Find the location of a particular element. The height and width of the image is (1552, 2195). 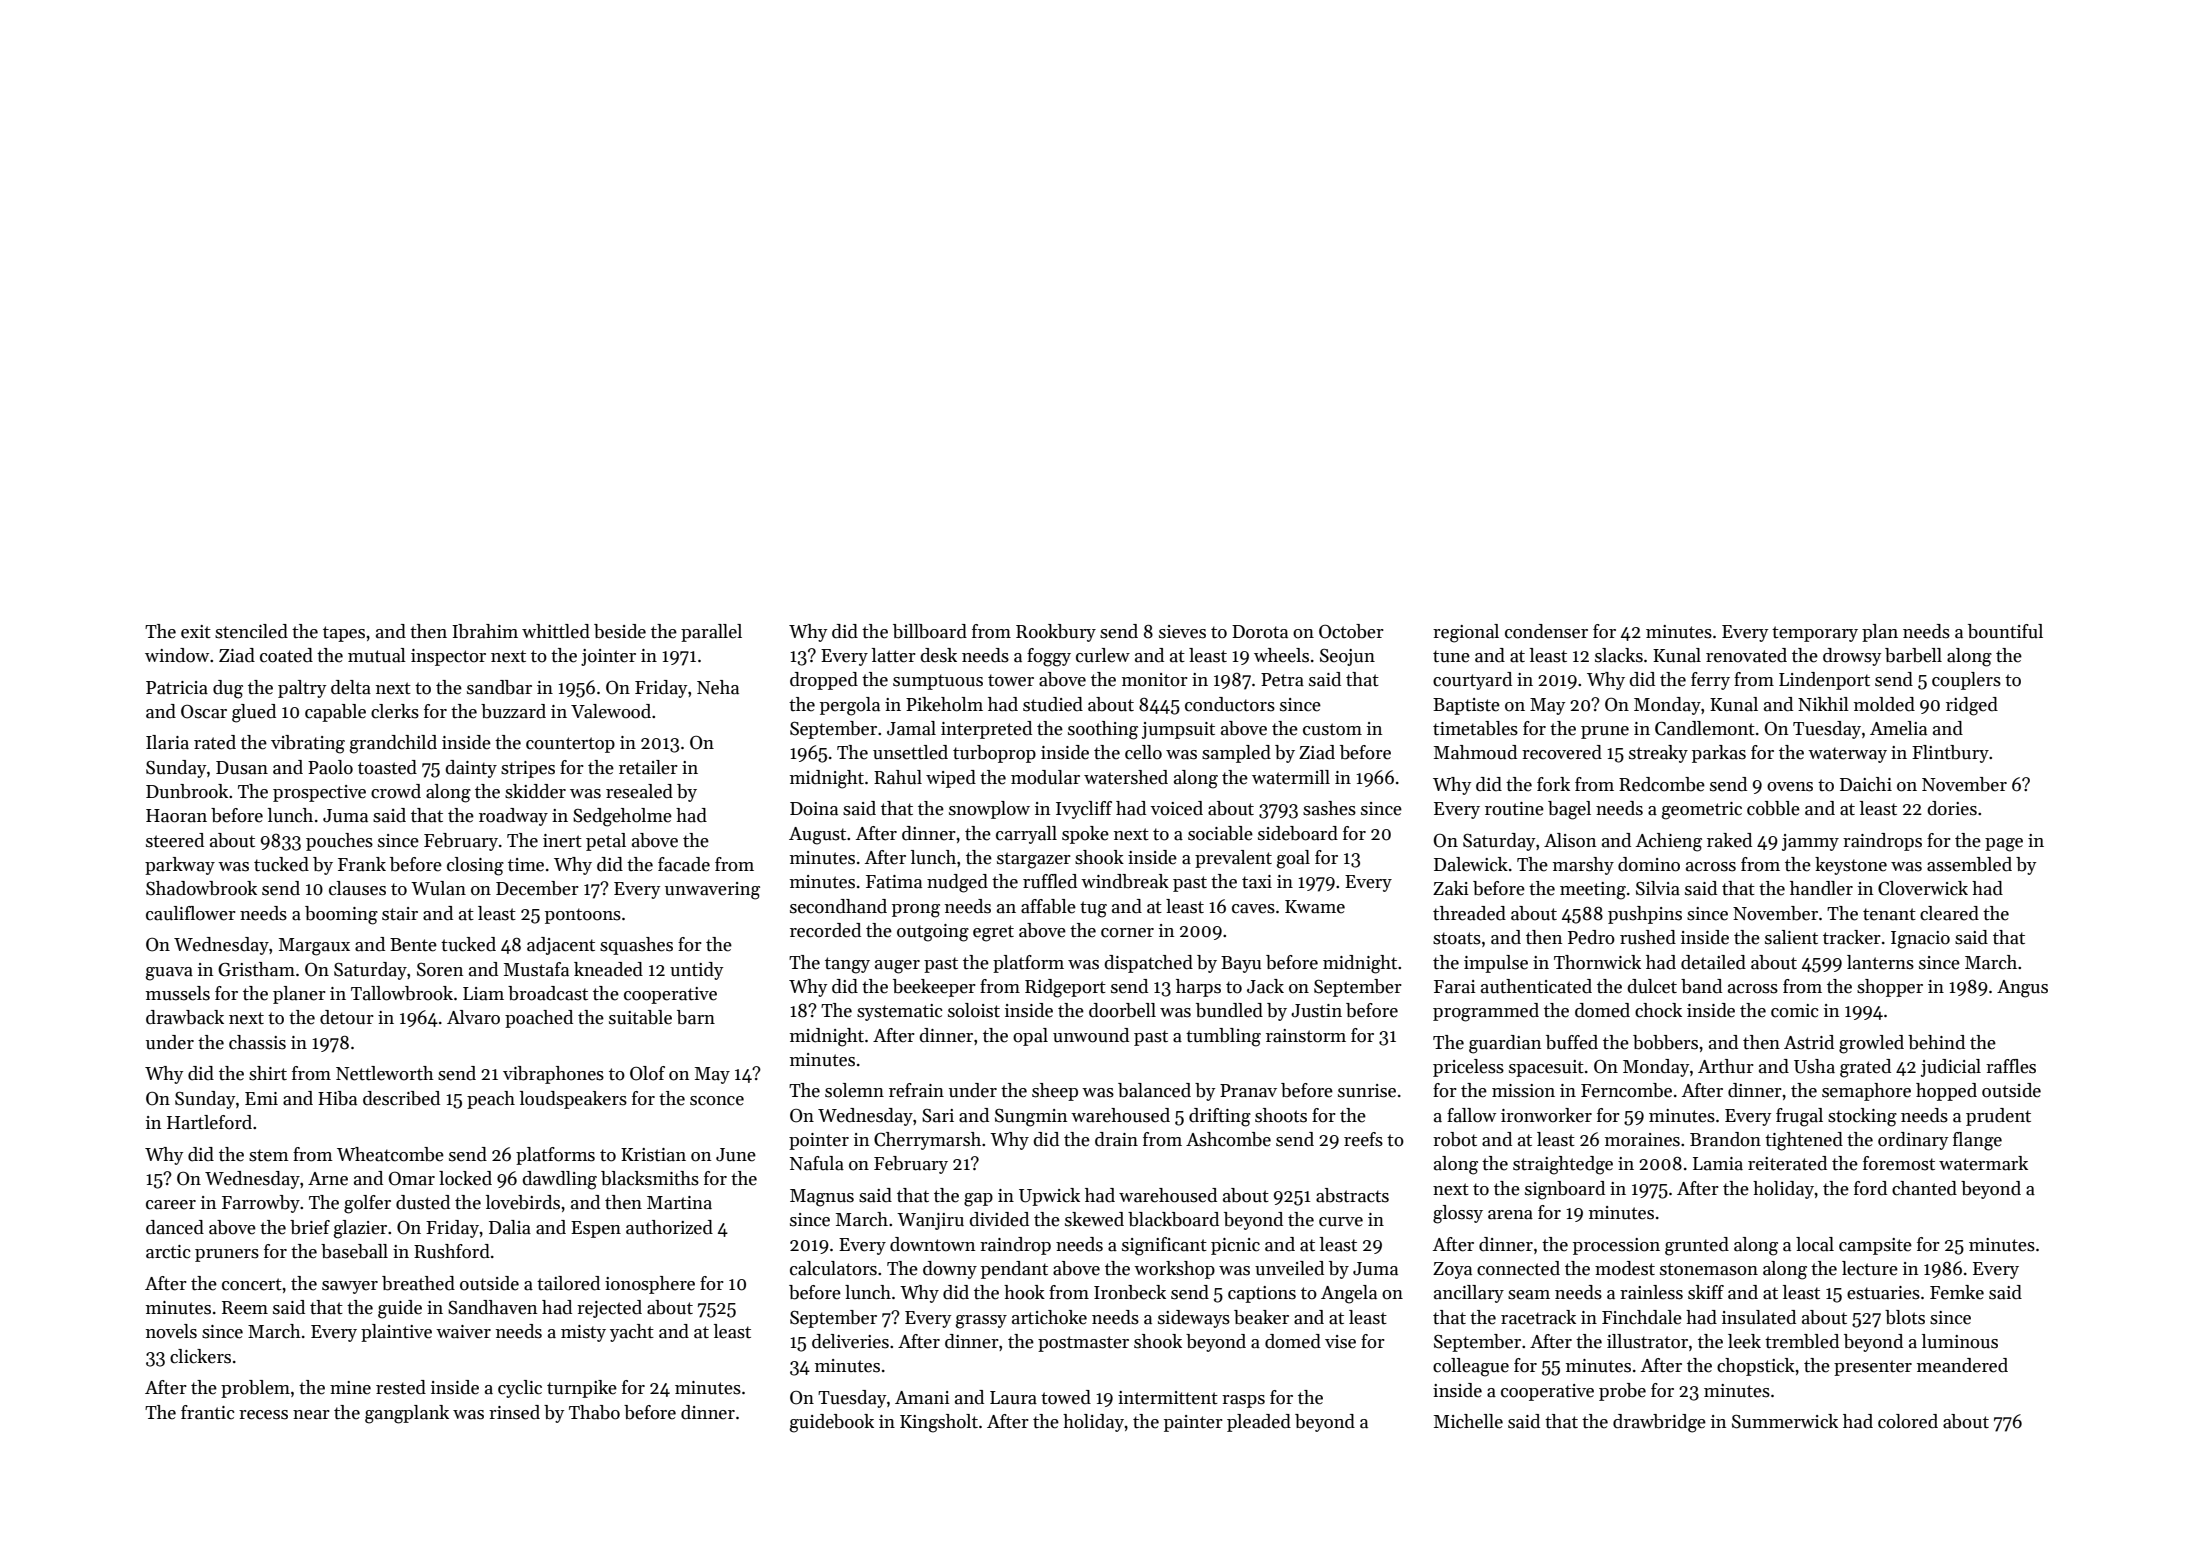

abstracts is located at coordinates (1352, 1195).
